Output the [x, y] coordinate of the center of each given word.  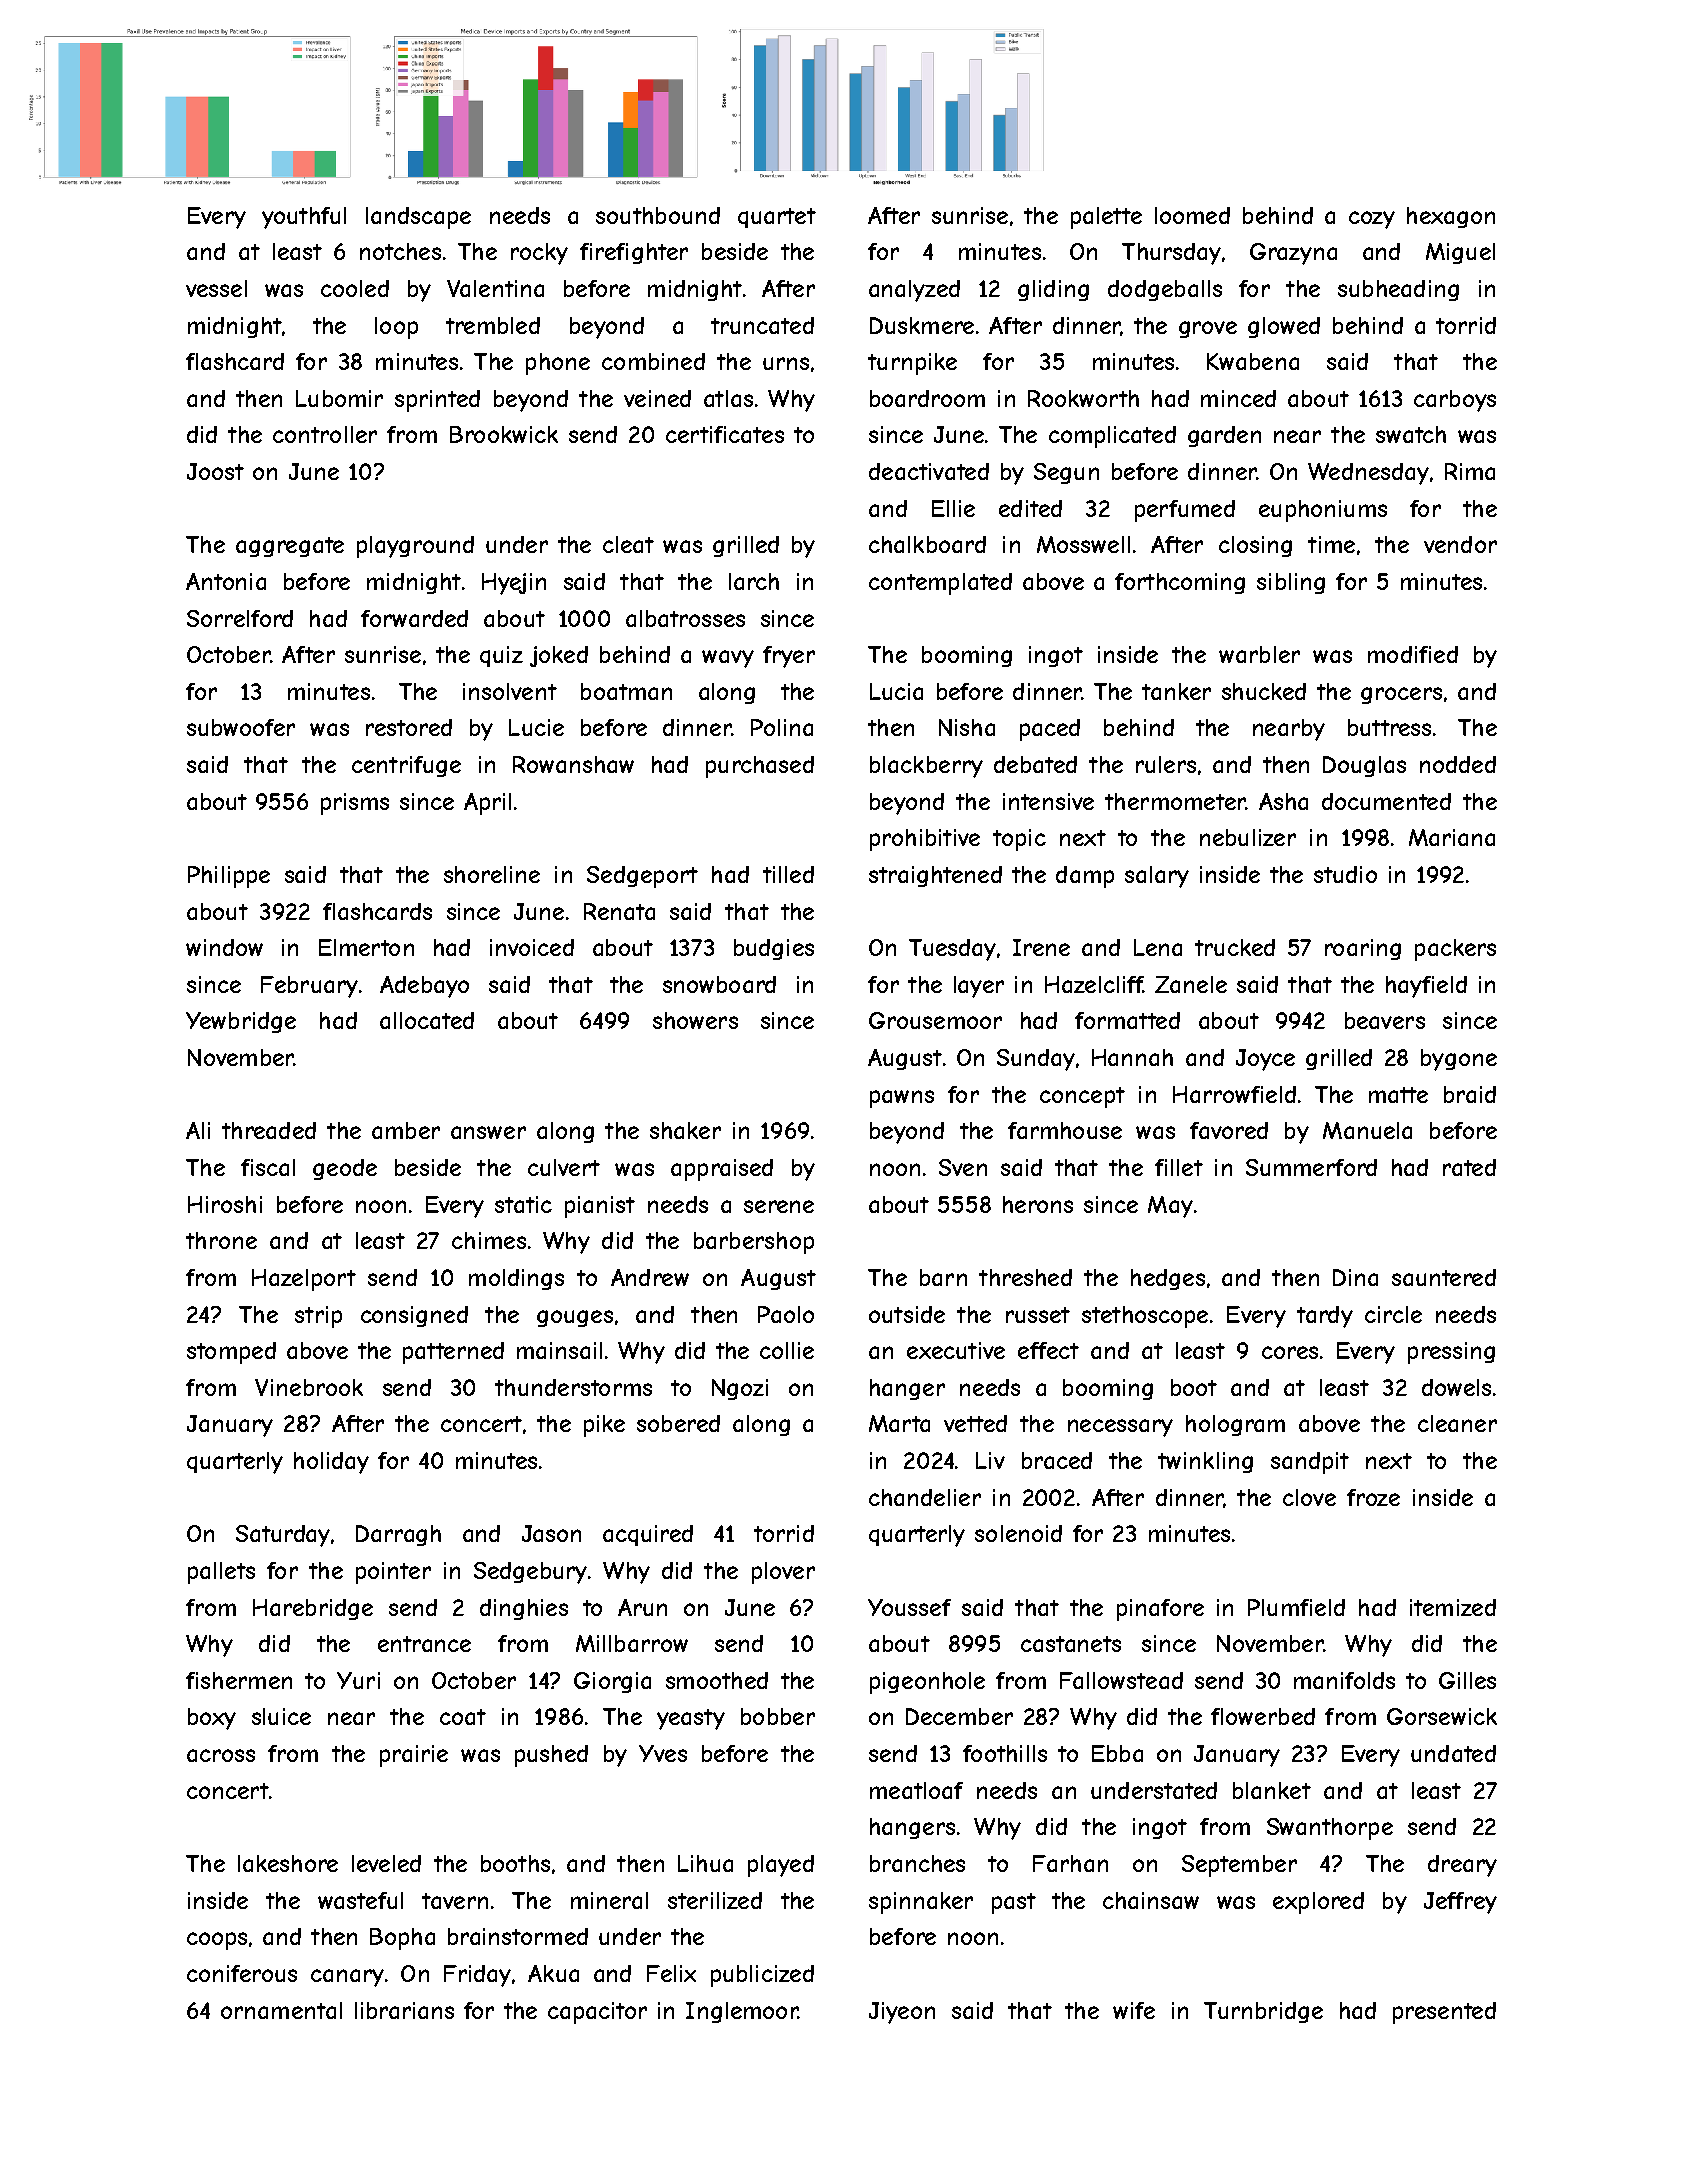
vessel [216, 288]
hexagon [1451, 217]
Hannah [1132, 1057]
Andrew [650, 1277]
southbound [658, 215]
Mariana [1452, 837]
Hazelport [304, 1280]
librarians [404, 2010]
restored [409, 727]
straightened [935, 876]
